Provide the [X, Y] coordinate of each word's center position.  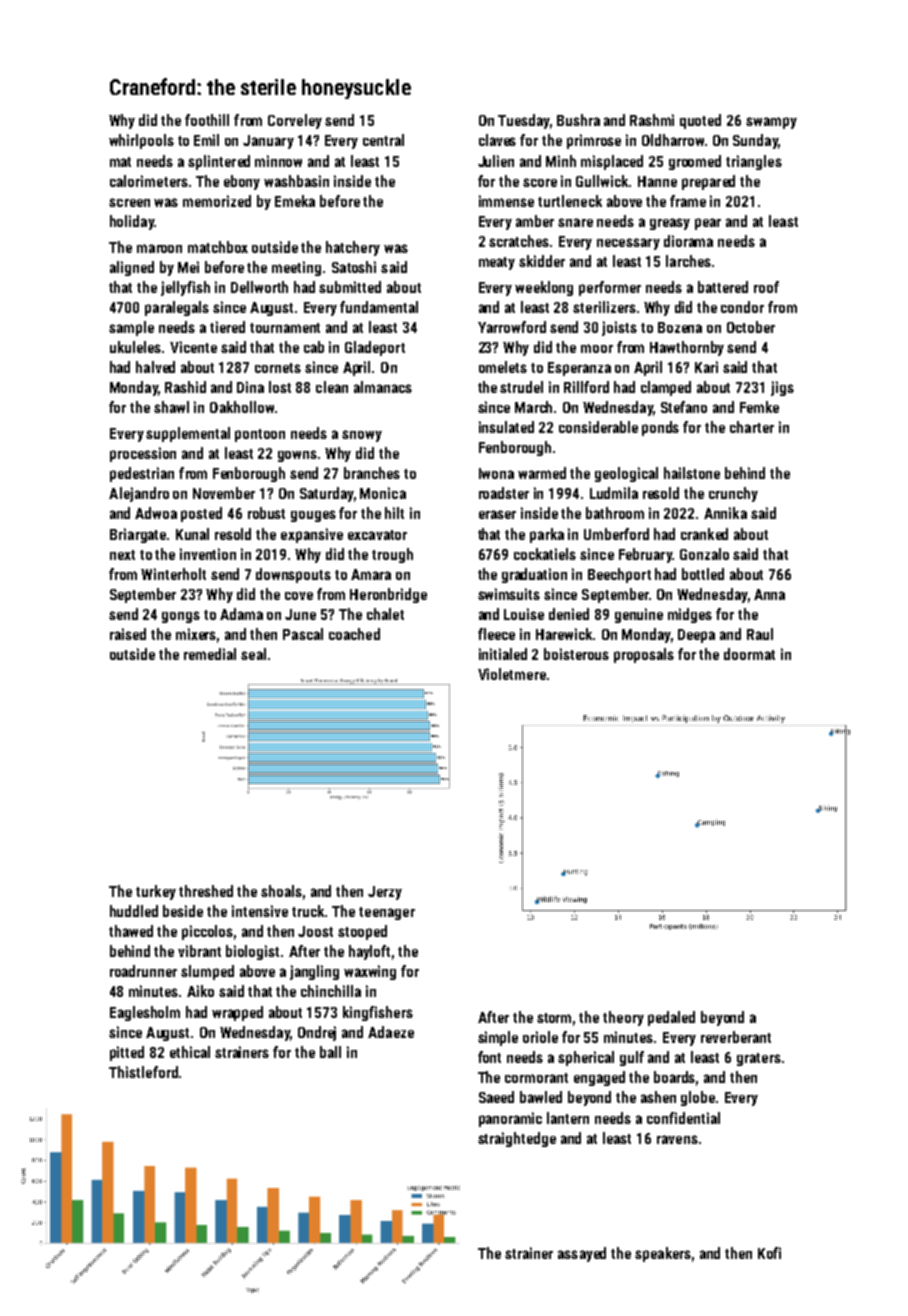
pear [708, 224]
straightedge [517, 1139]
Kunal [192, 534]
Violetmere [512, 674]
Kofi [769, 1253]
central [383, 140]
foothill [207, 120]
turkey [156, 892]
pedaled [671, 1018]
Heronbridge [388, 595]
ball [330, 1052]
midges [690, 615]
